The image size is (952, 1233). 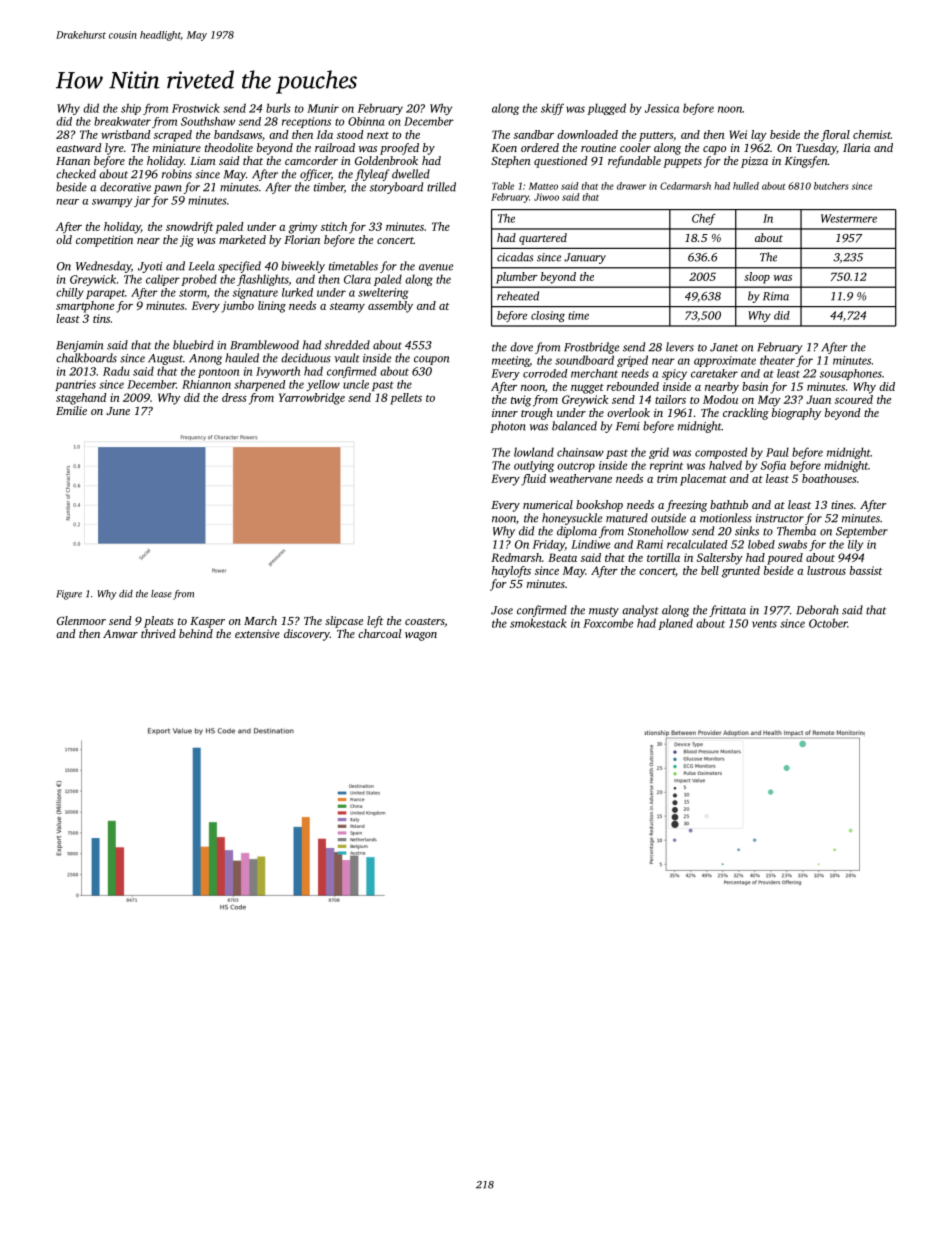 I want to click on approximate, so click(x=725, y=361).
